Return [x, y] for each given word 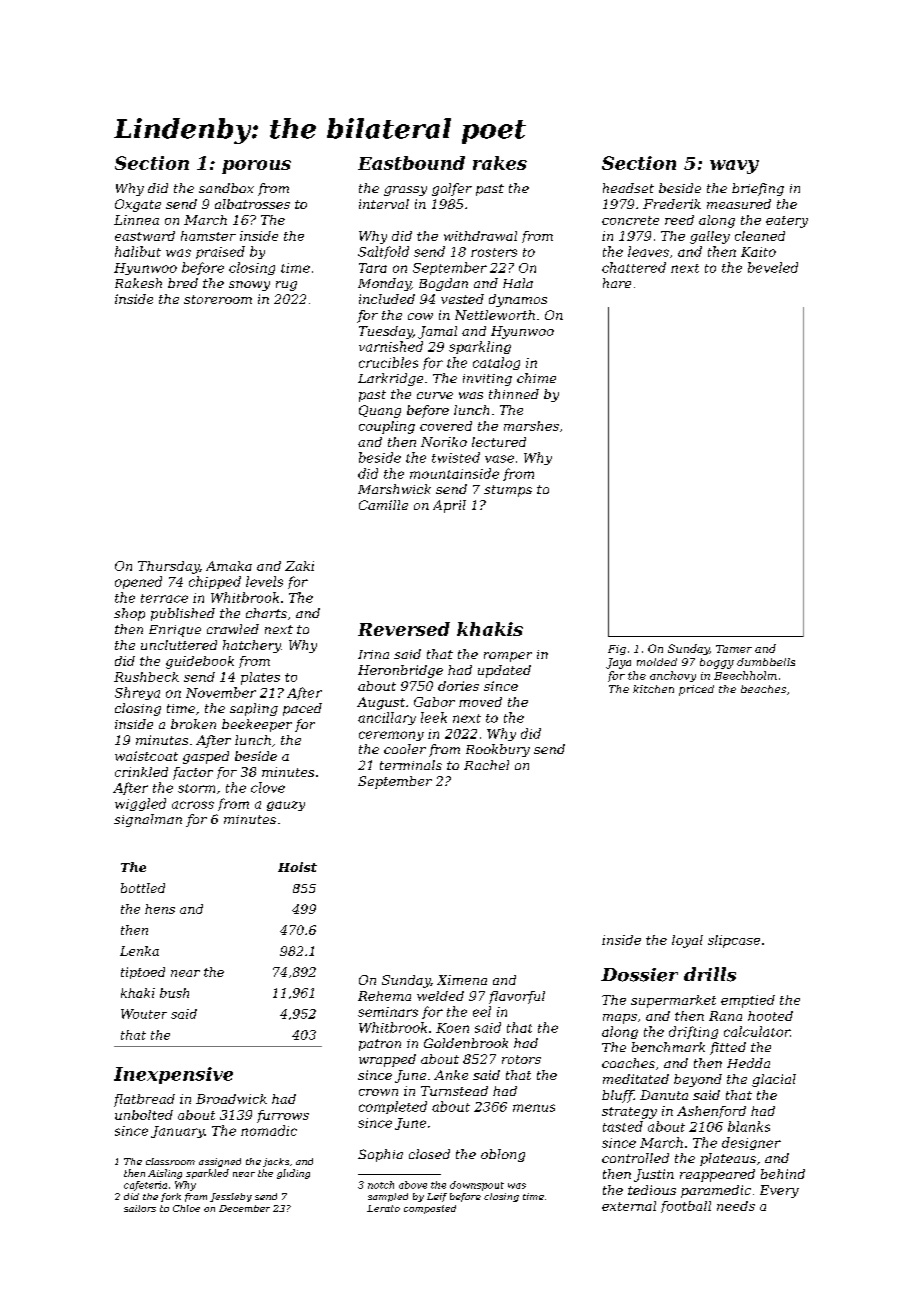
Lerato [383, 1208]
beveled [773, 267]
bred [183, 283]
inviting [487, 380]
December [244, 1208]
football [686, 1207]
